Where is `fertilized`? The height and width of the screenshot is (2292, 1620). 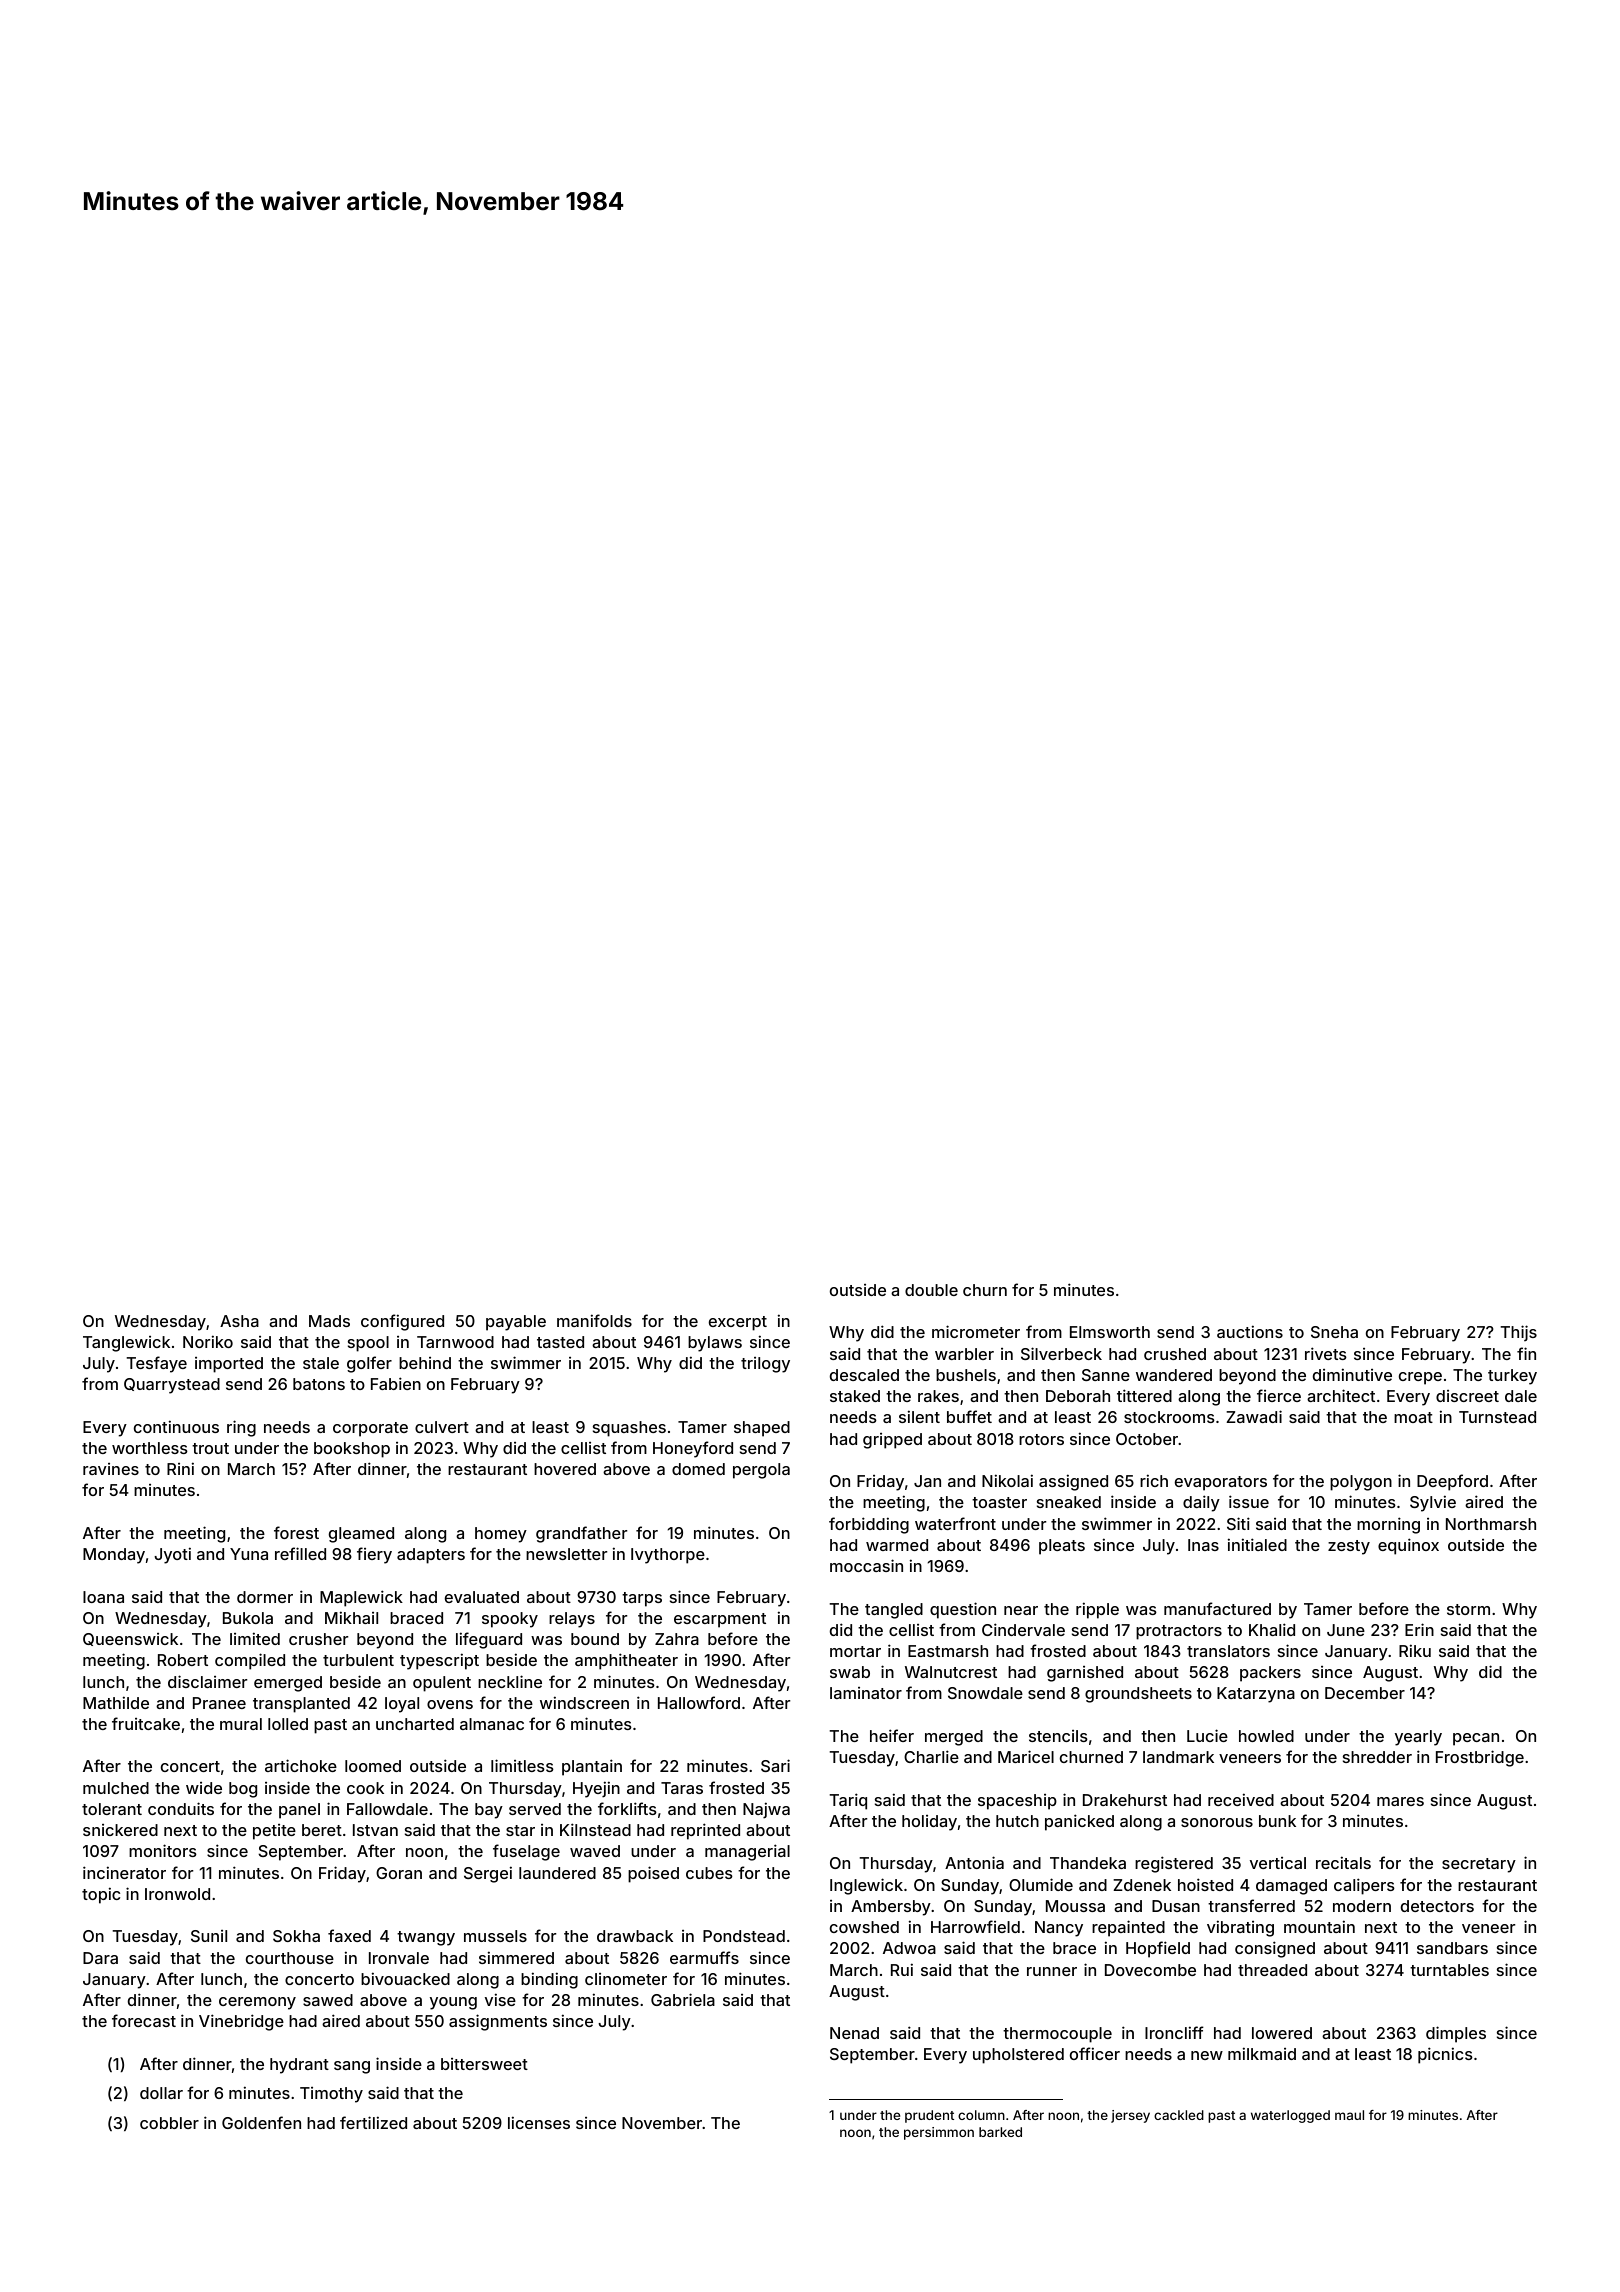 fertilized is located at coordinates (373, 2122).
